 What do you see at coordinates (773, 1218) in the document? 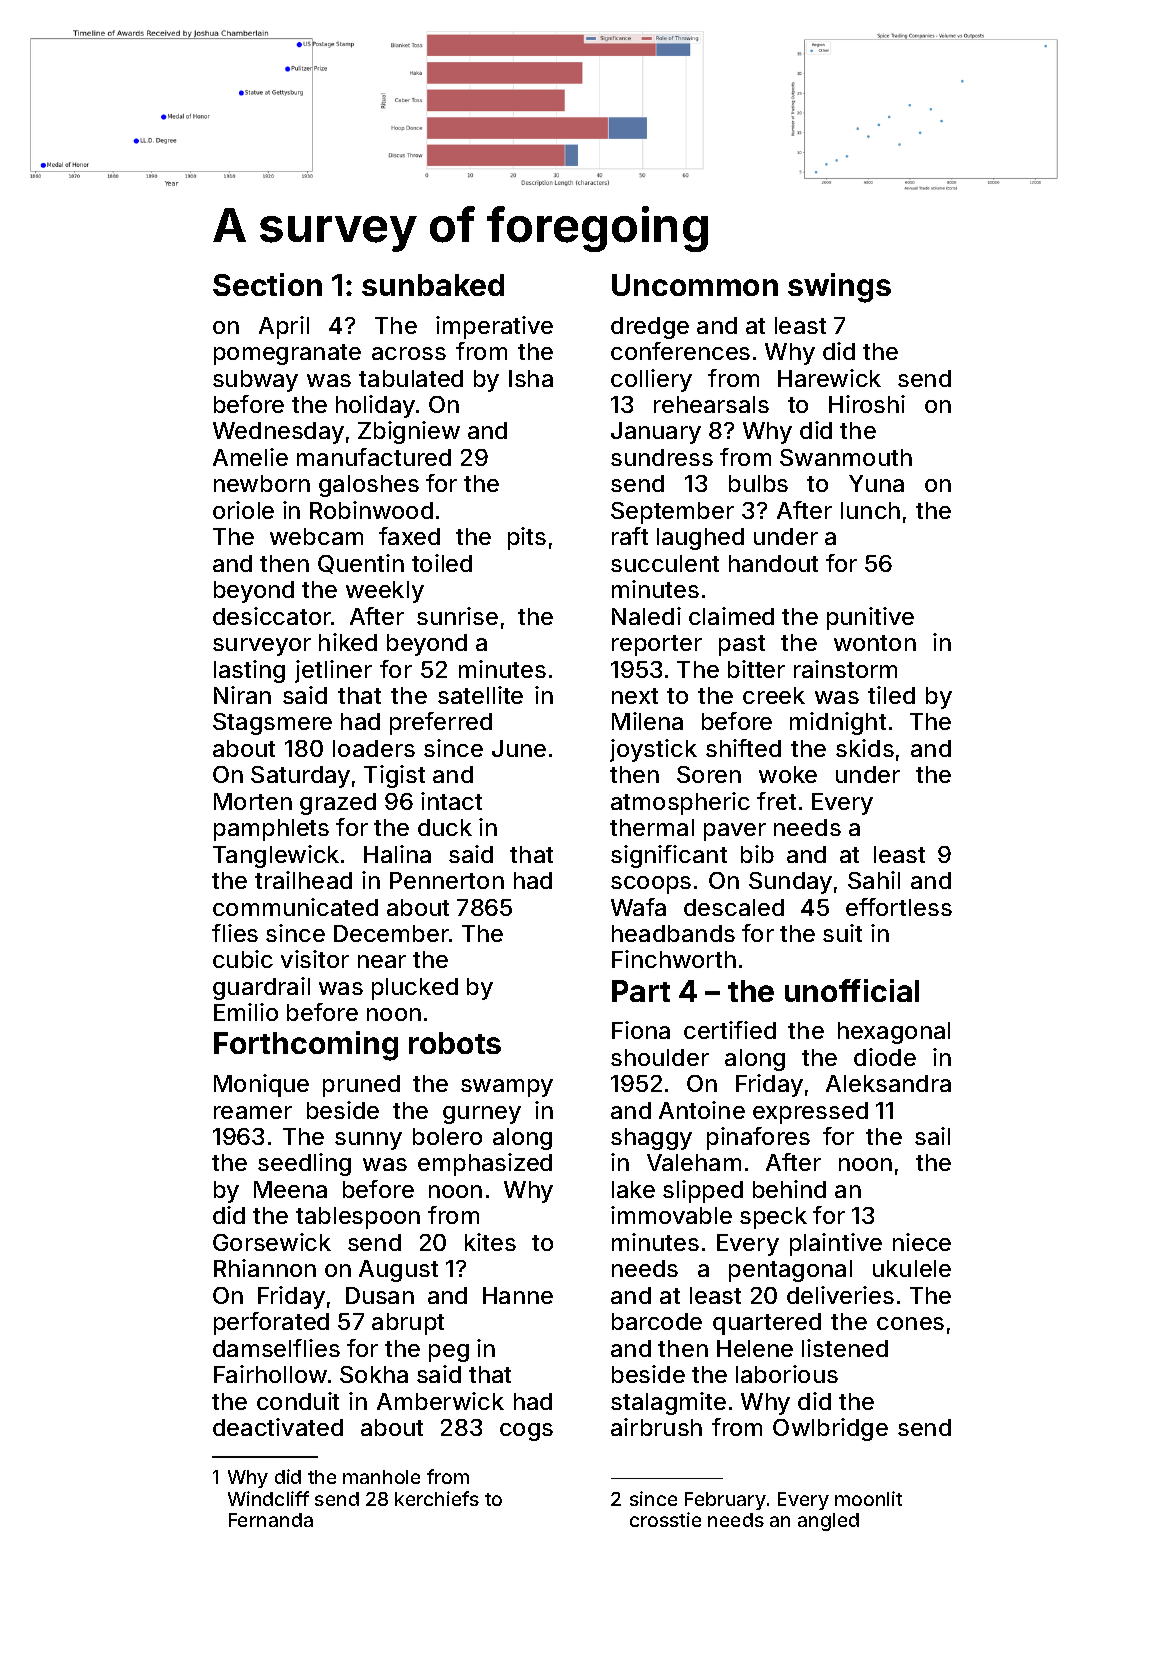
I see `speck` at bounding box center [773, 1218].
